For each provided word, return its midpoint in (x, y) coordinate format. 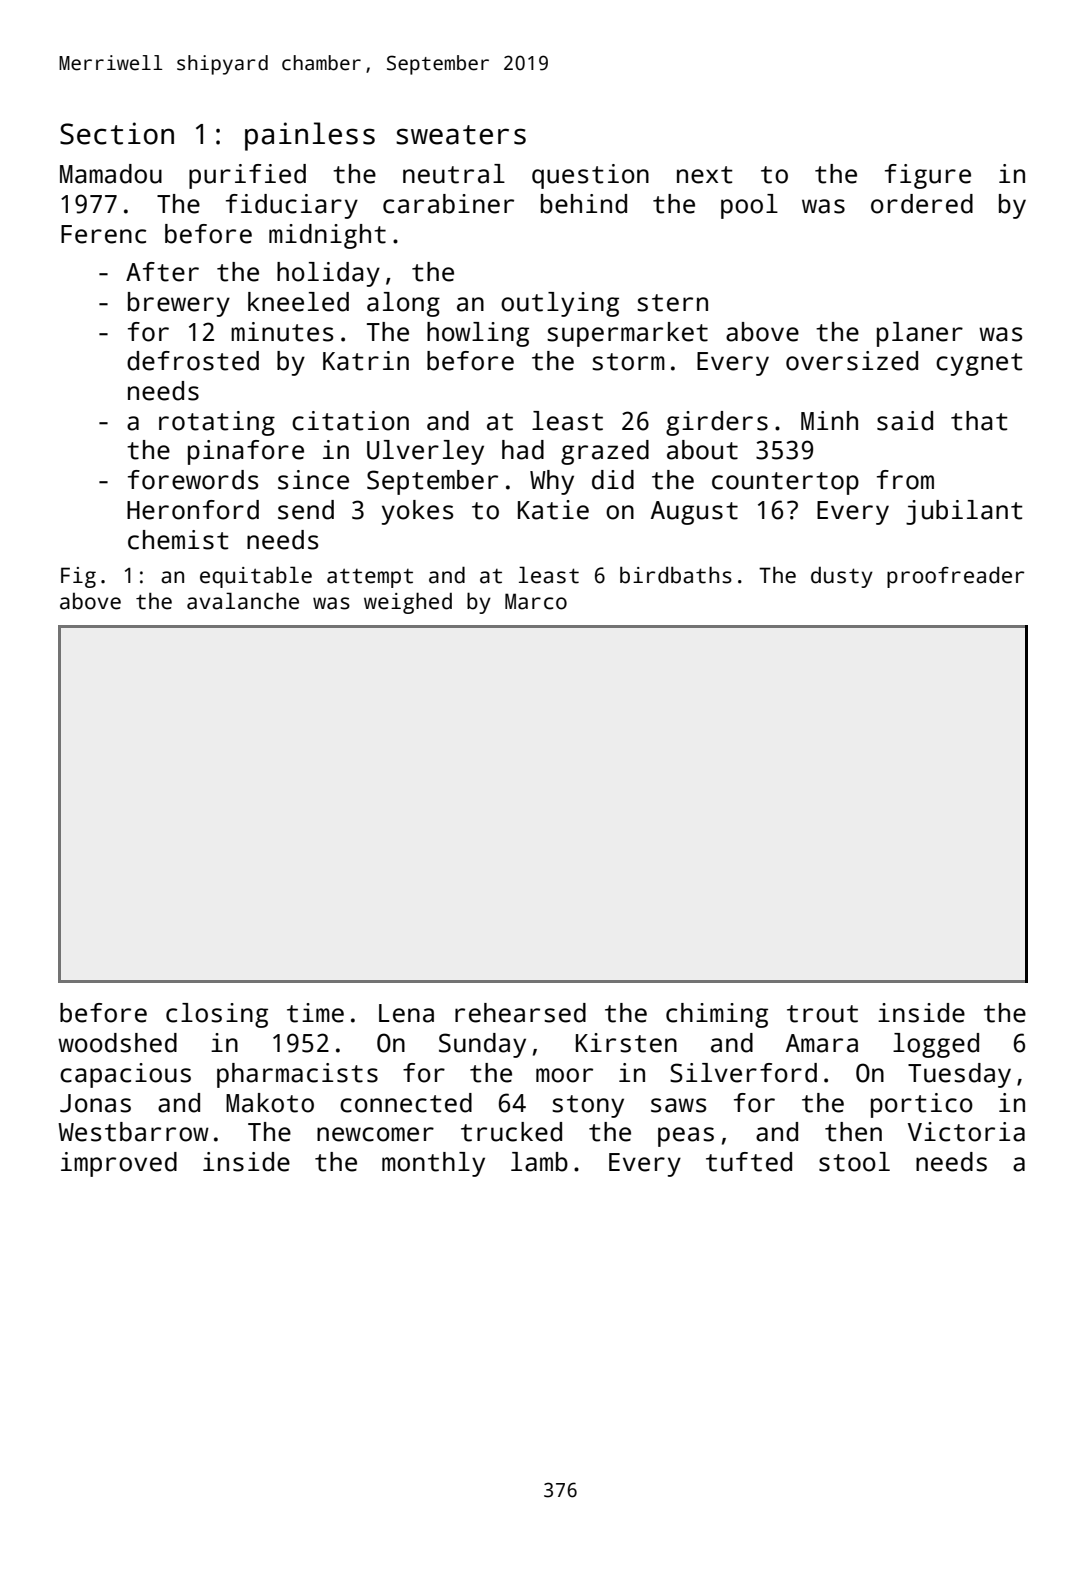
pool (749, 206)
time (315, 1013)
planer (920, 334)
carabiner (448, 204)
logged (936, 1045)
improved (119, 1164)
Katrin (366, 361)
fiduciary (292, 206)
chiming (717, 1015)
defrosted (193, 361)
